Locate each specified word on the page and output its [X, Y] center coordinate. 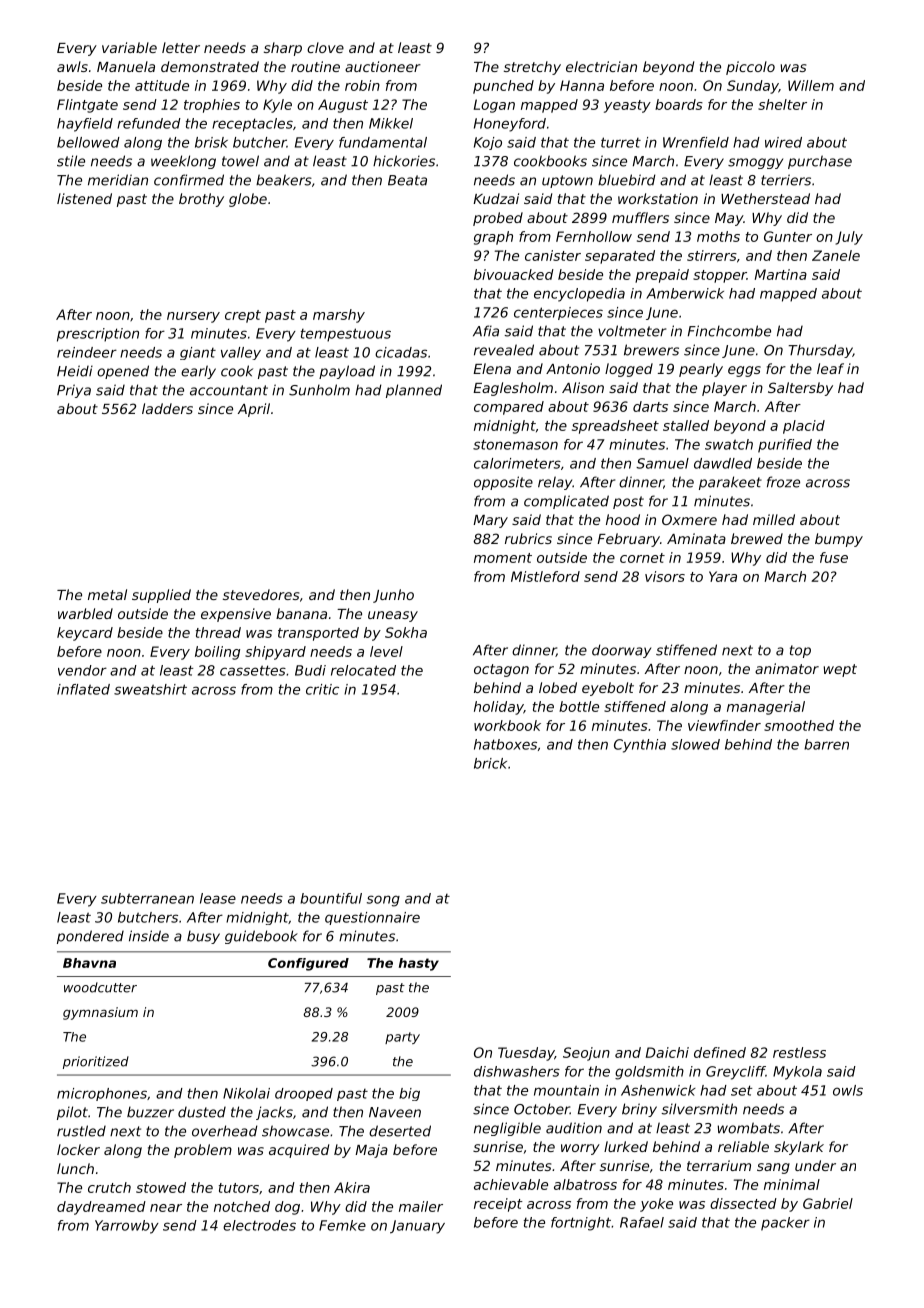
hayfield [85, 125]
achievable [511, 1184]
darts [650, 406]
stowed [161, 1187]
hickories [404, 161]
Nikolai [246, 1093]
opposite [503, 483]
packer [785, 1224]
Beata [407, 180]
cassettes [253, 670]
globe [248, 200]
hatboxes [505, 744]
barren [826, 744]
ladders [167, 408]
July [849, 238]
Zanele [836, 255]
